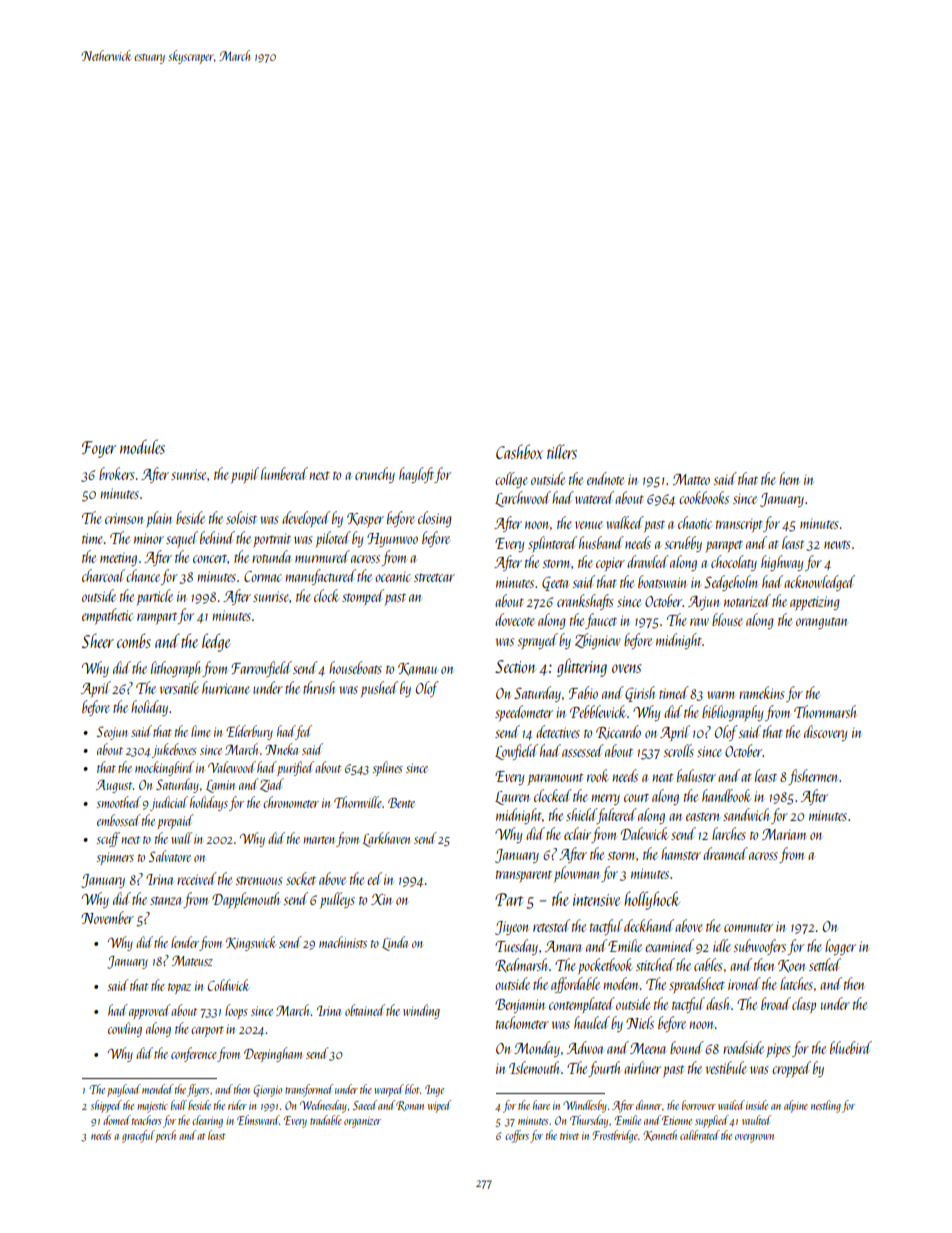  I want to click on approved, so click(150, 1011).
